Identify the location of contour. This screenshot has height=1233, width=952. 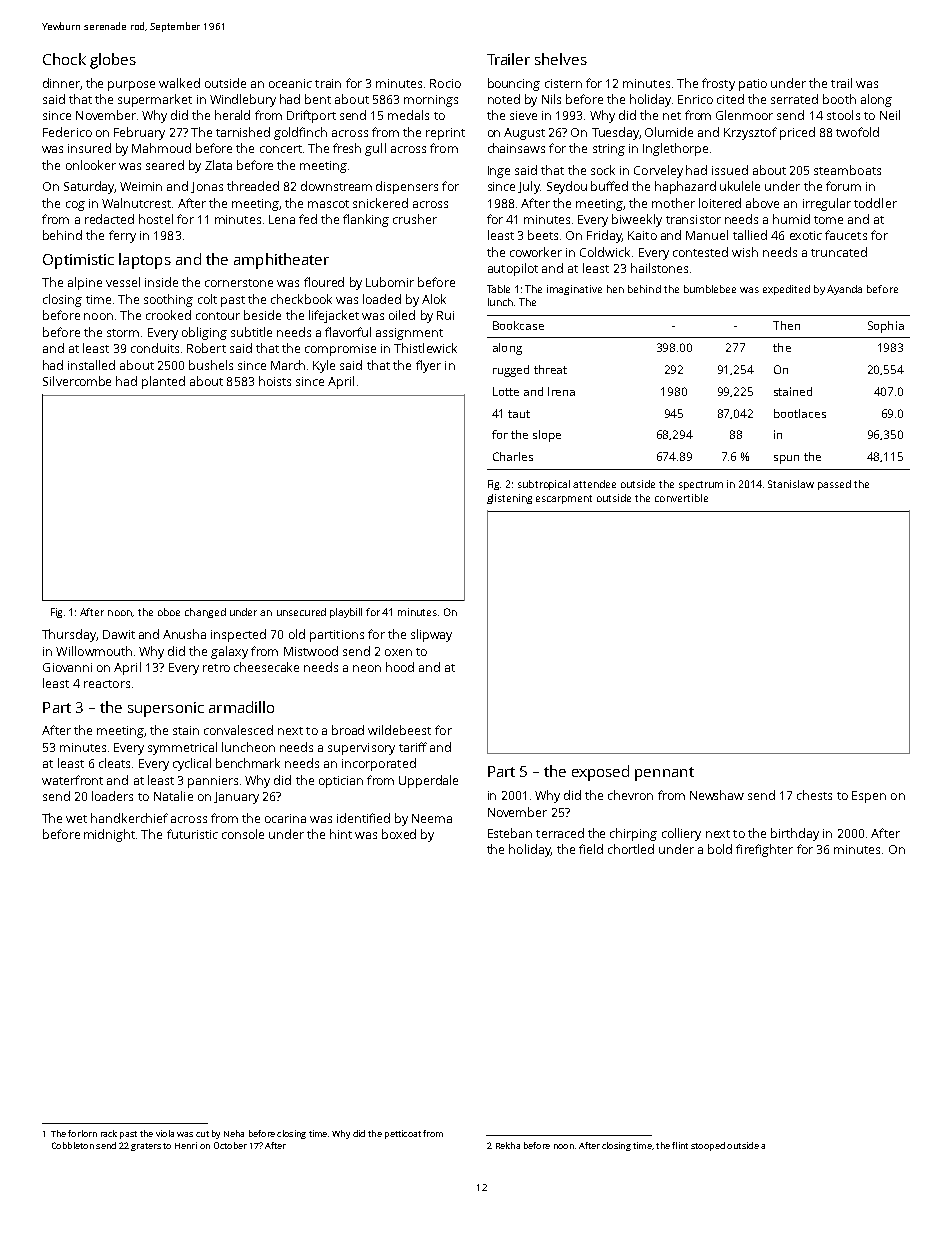
(218, 316).
